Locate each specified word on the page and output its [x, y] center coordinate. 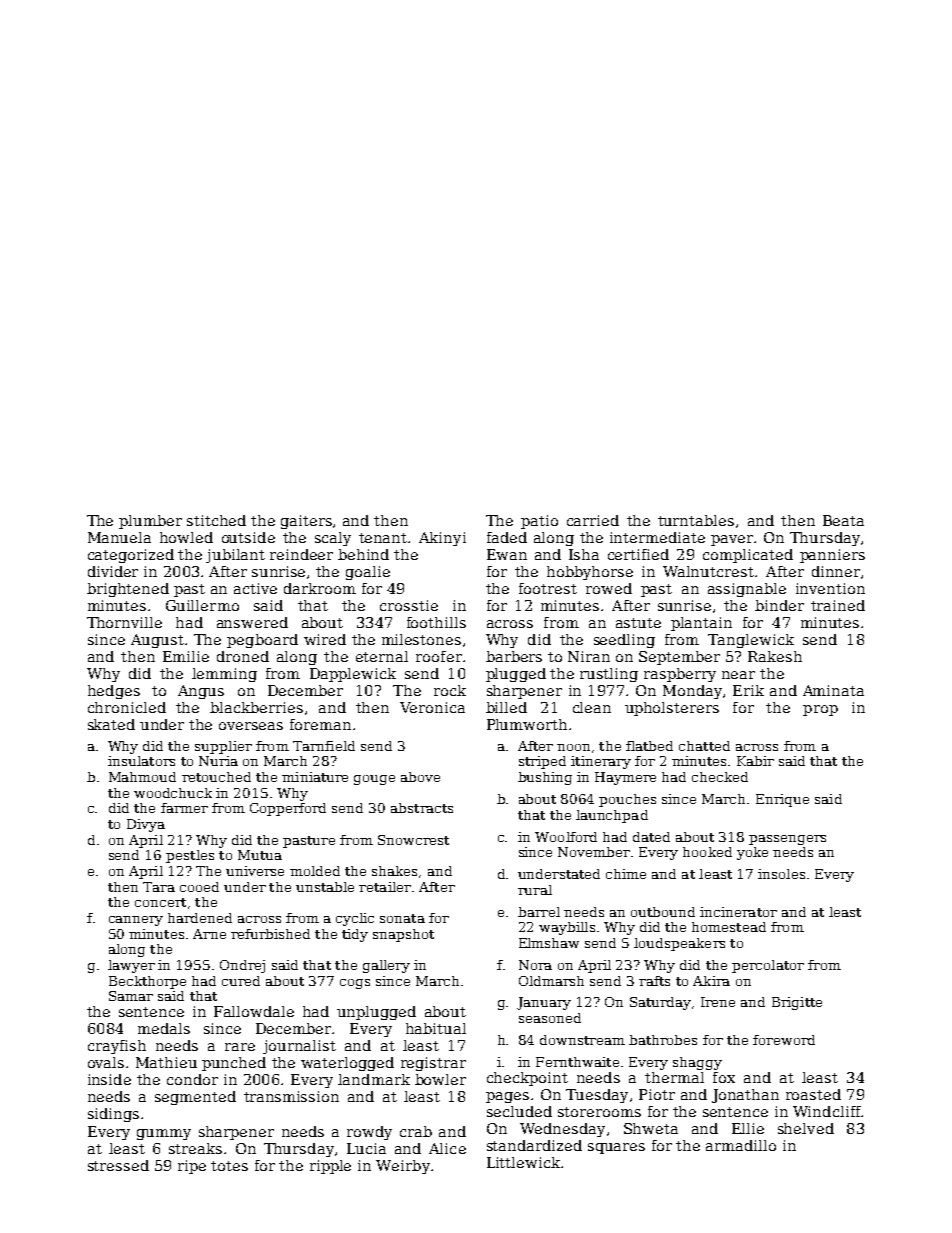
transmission [291, 1096]
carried [593, 520]
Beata [843, 520]
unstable [325, 887]
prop [820, 710]
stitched [216, 520]
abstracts [422, 808]
